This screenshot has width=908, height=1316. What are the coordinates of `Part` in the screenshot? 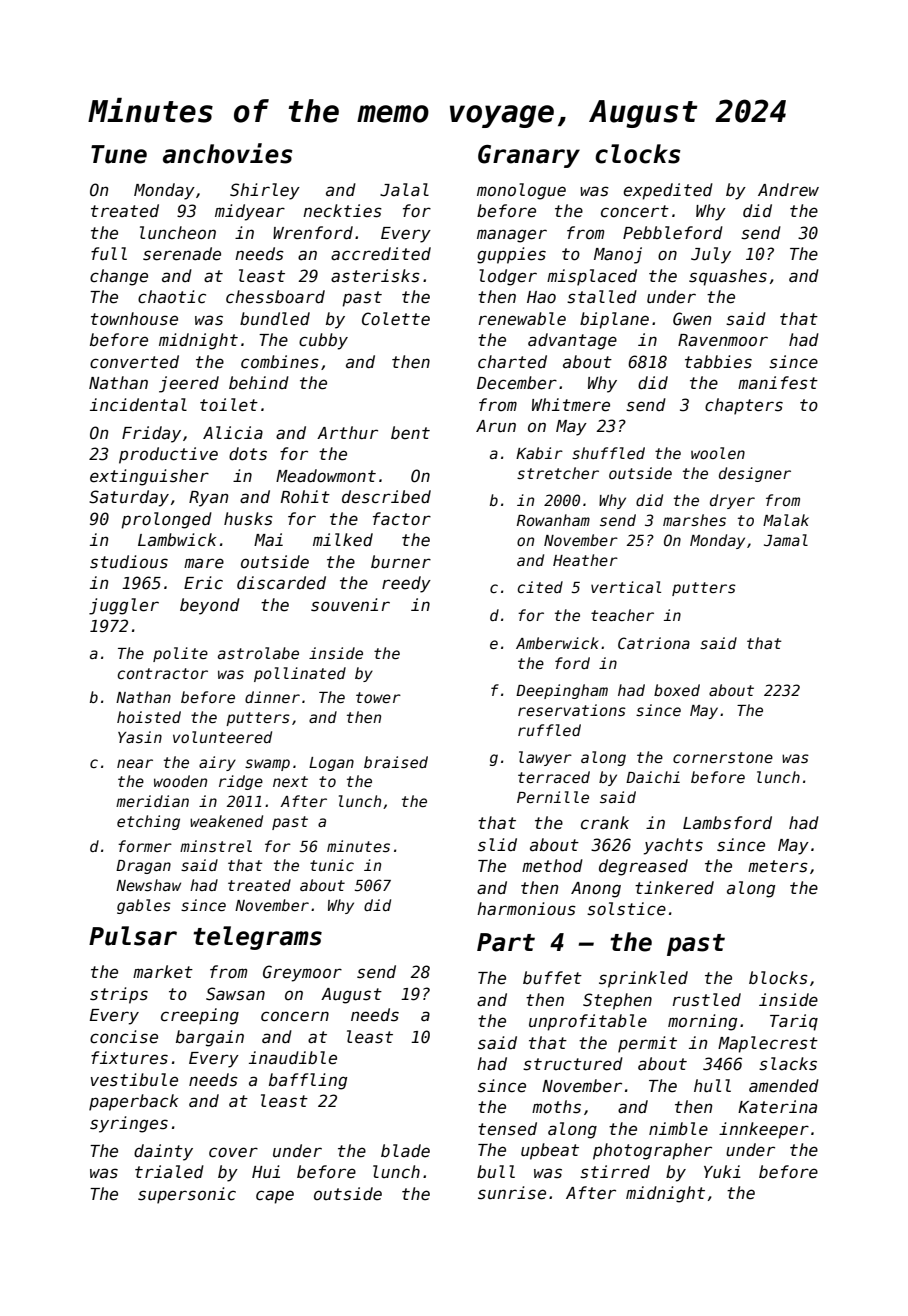 It's located at (506, 942).
